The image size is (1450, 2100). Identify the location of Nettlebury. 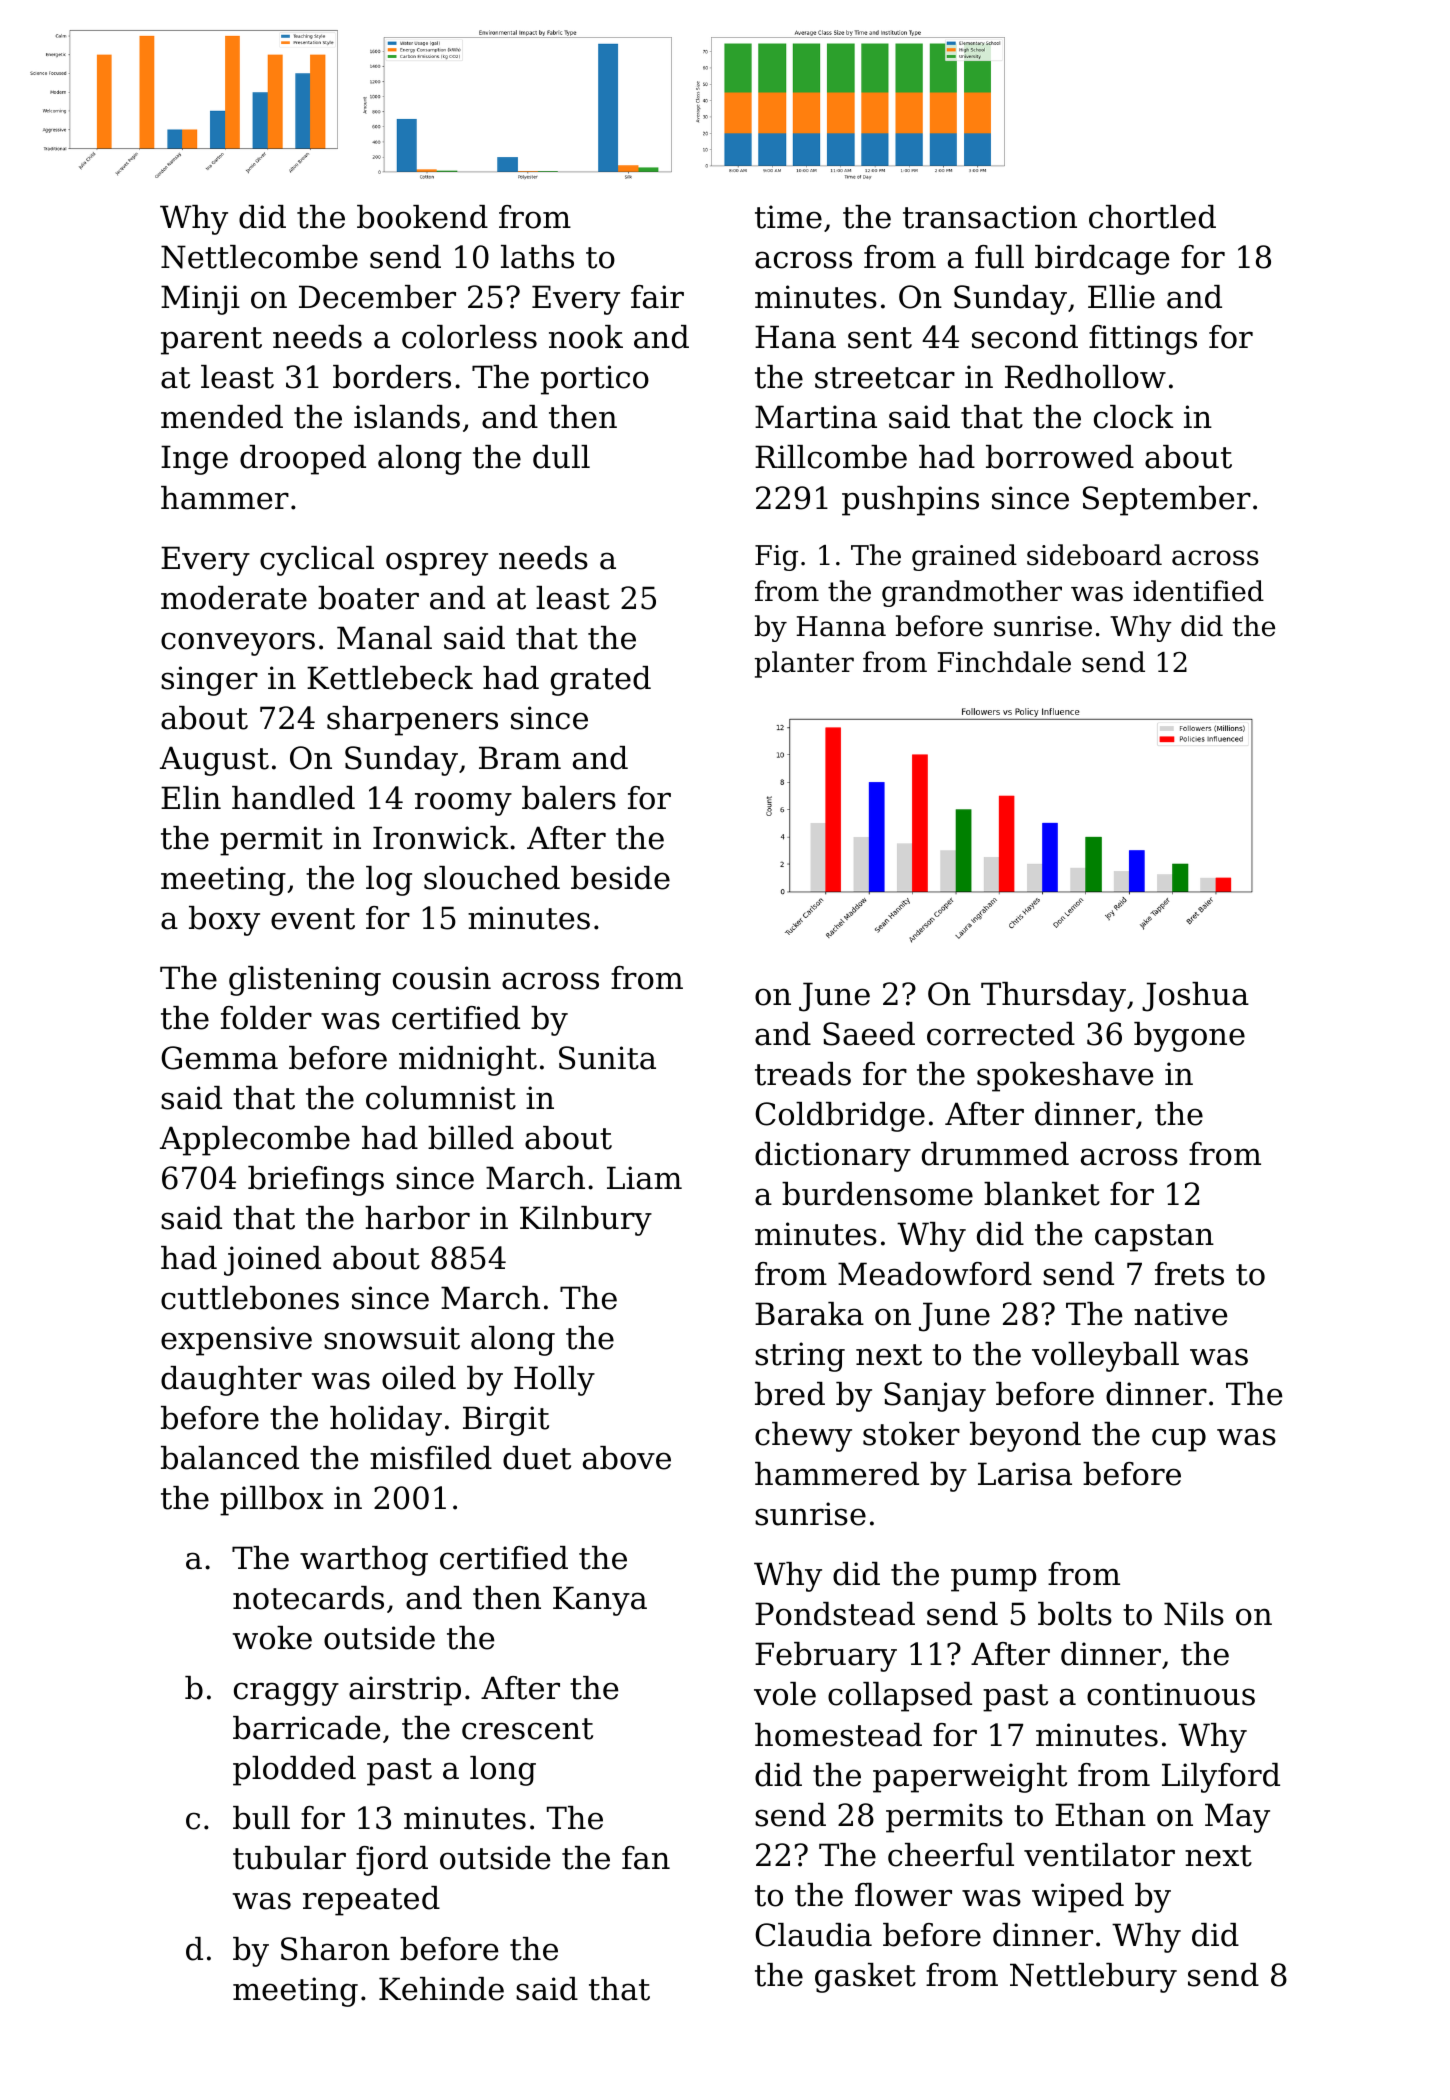
(1093, 1978).
